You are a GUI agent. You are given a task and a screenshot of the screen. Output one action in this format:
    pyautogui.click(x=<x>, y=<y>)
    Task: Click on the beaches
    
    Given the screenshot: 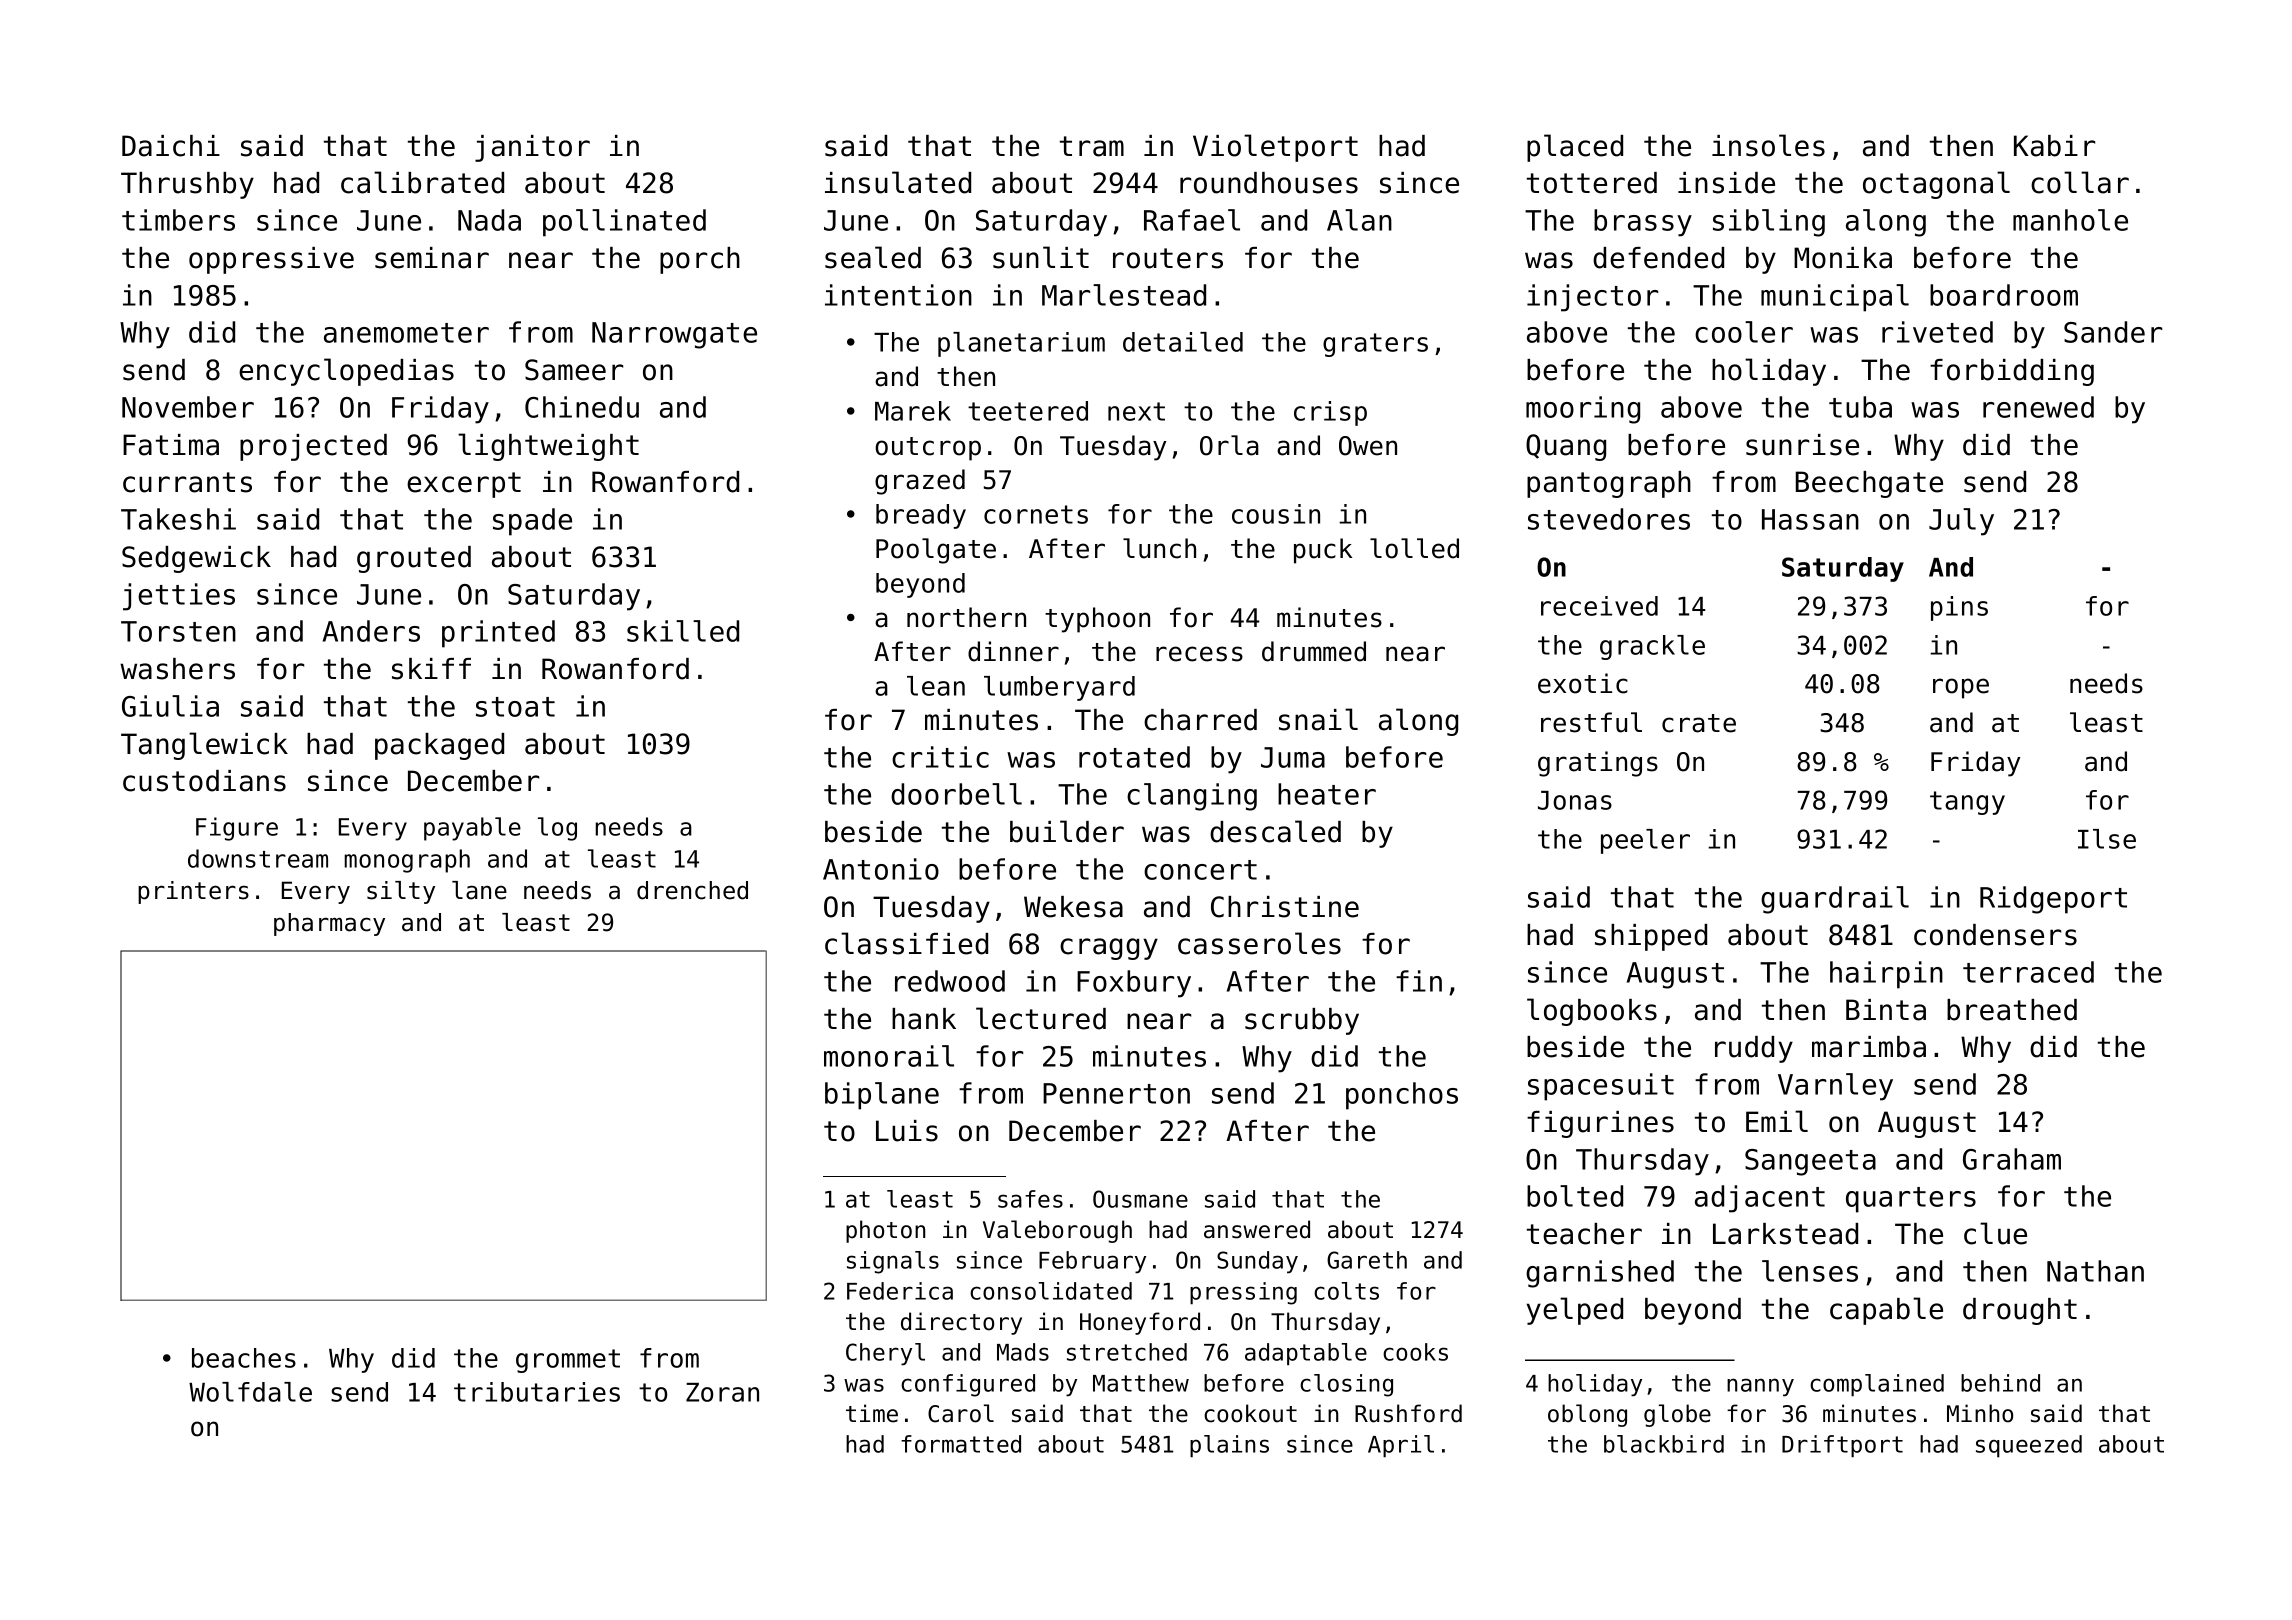 What is the action you would take?
    pyautogui.click(x=244, y=1358)
